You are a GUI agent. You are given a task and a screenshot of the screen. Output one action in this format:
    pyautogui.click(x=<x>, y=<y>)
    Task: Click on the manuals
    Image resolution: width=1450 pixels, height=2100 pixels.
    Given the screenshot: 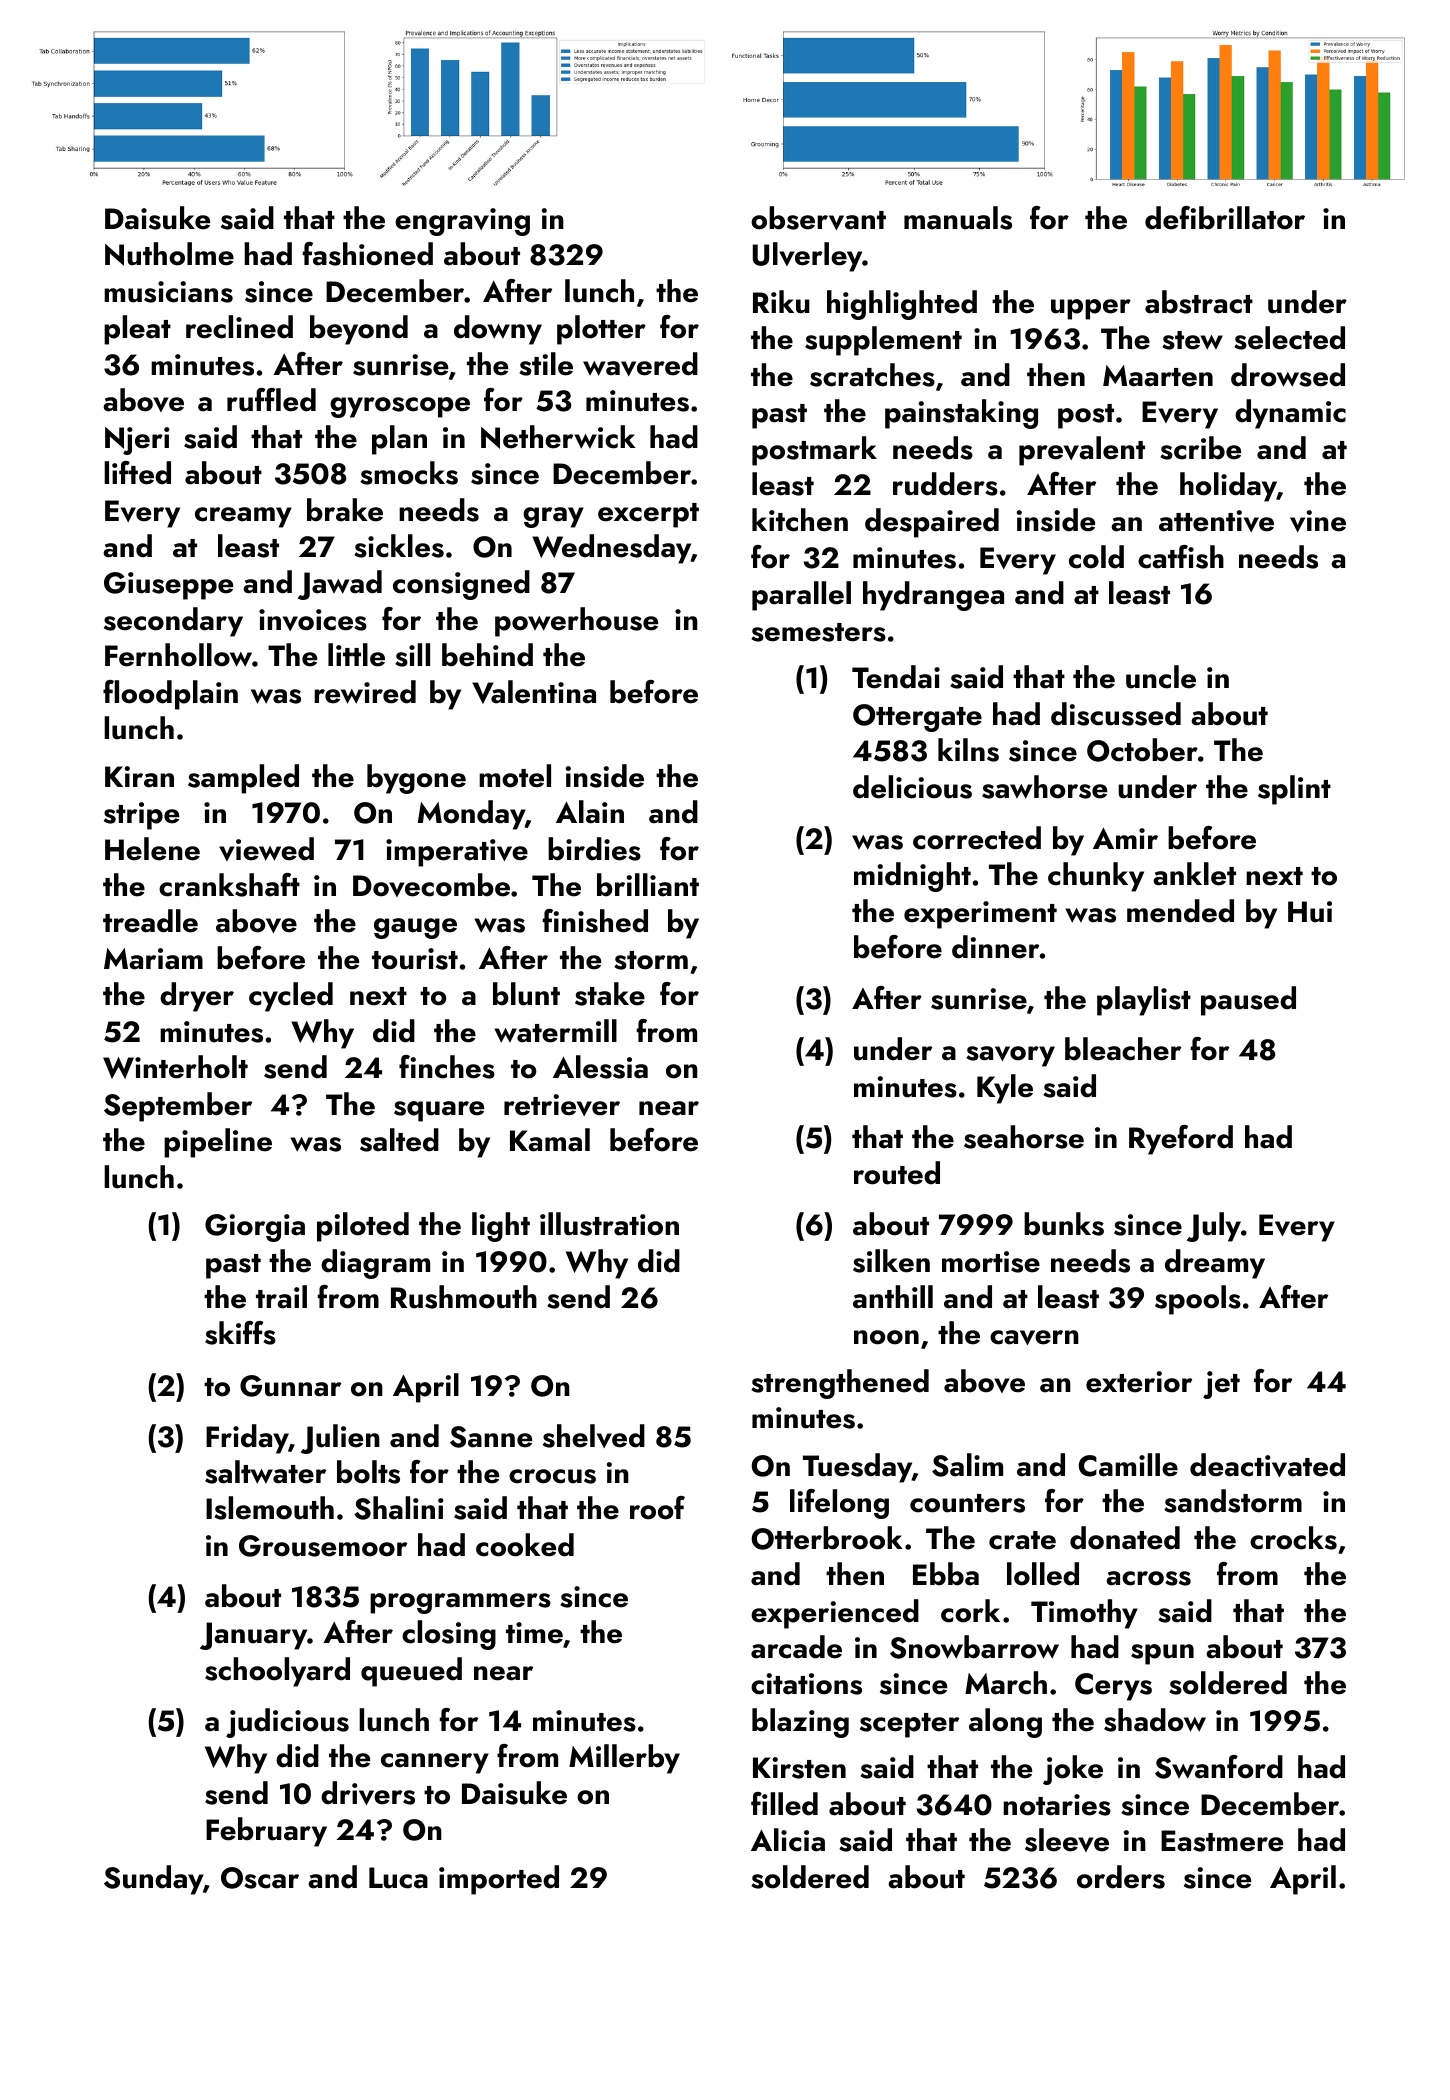 What is the action you would take?
    pyautogui.click(x=958, y=218)
